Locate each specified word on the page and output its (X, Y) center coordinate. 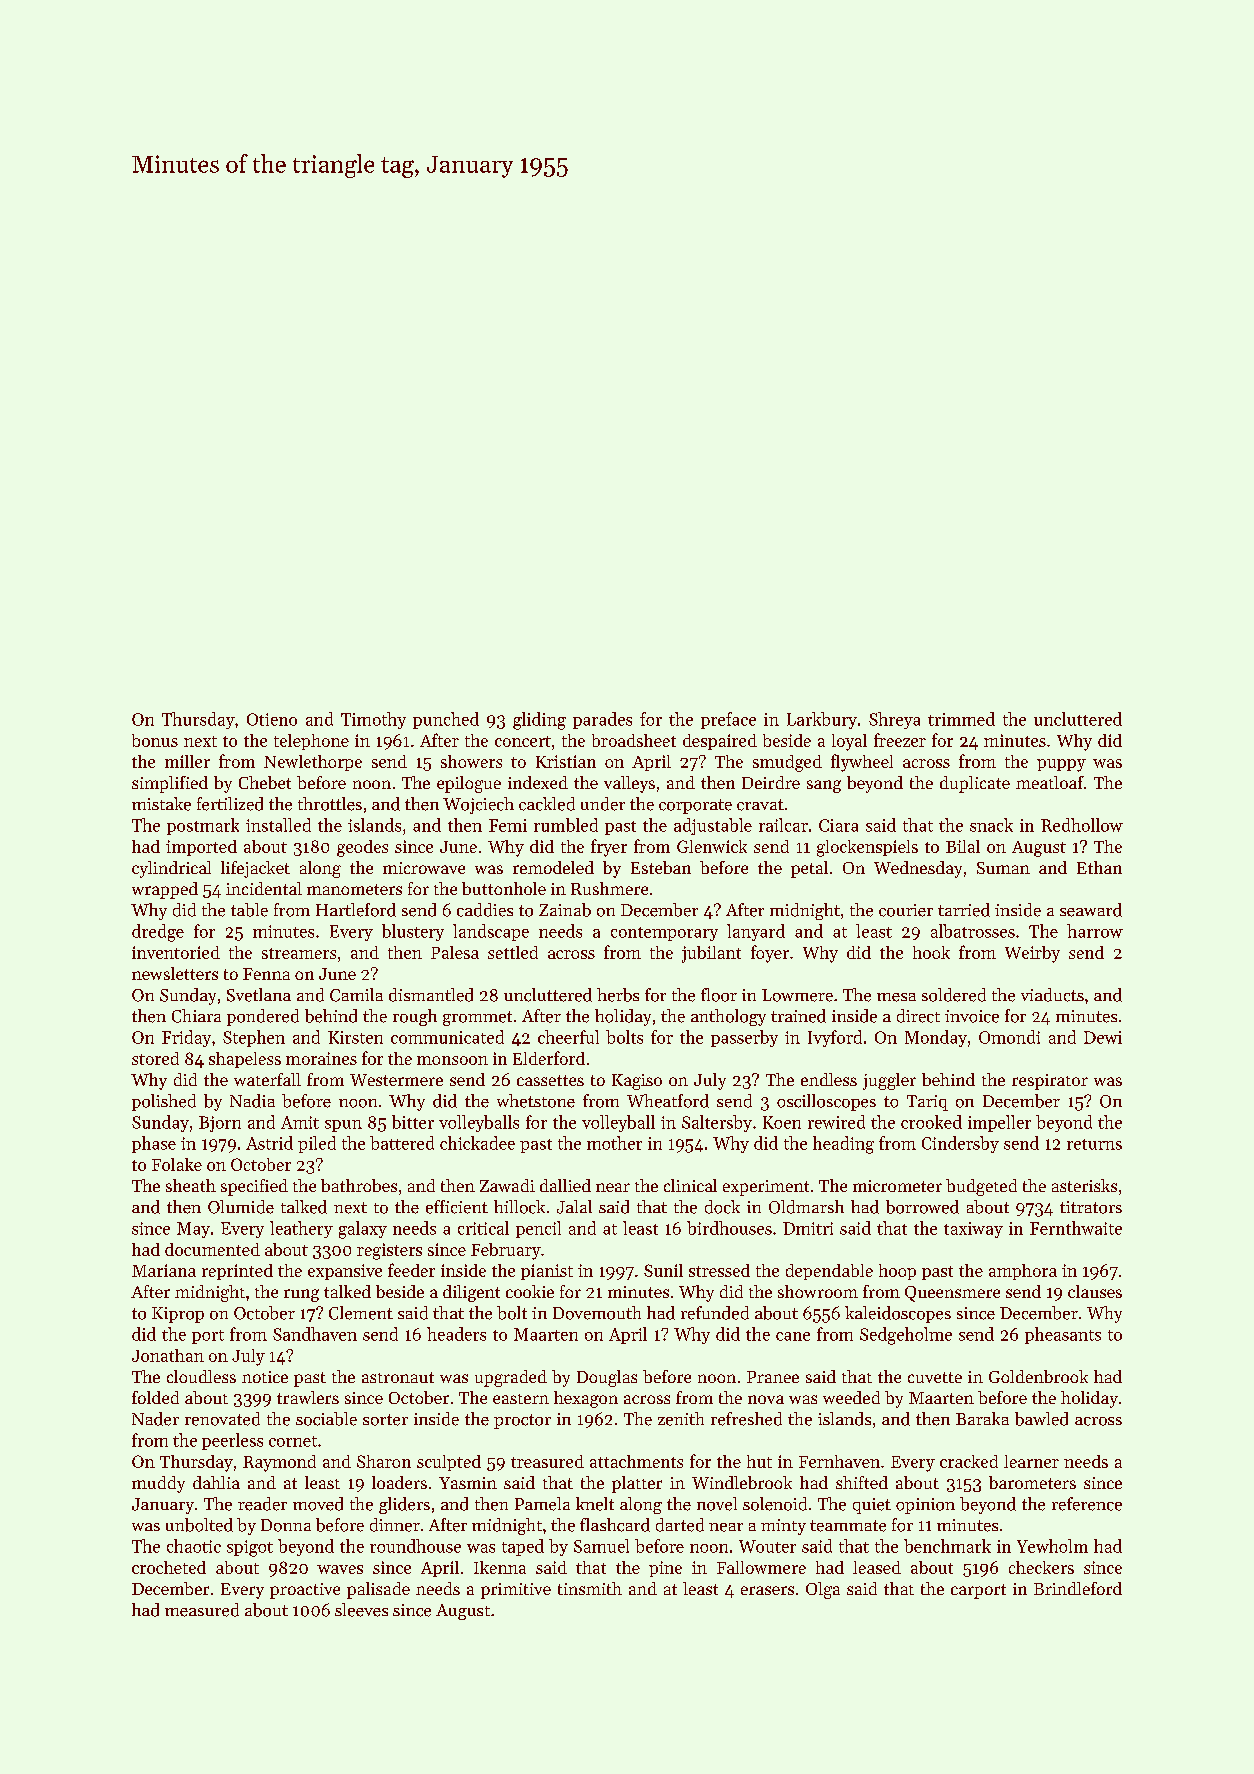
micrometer (897, 1186)
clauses (1095, 1291)
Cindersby (960, 1144)
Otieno (272, 719)
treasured (547, 1461)
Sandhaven (315, 1334)
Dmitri (808, 1228)
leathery (301, 1229)
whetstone (536, 1101)
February (506, 1251)
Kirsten (355, 1037)
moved (318, 1504)
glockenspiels (867, 848)
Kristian (566, 761)
